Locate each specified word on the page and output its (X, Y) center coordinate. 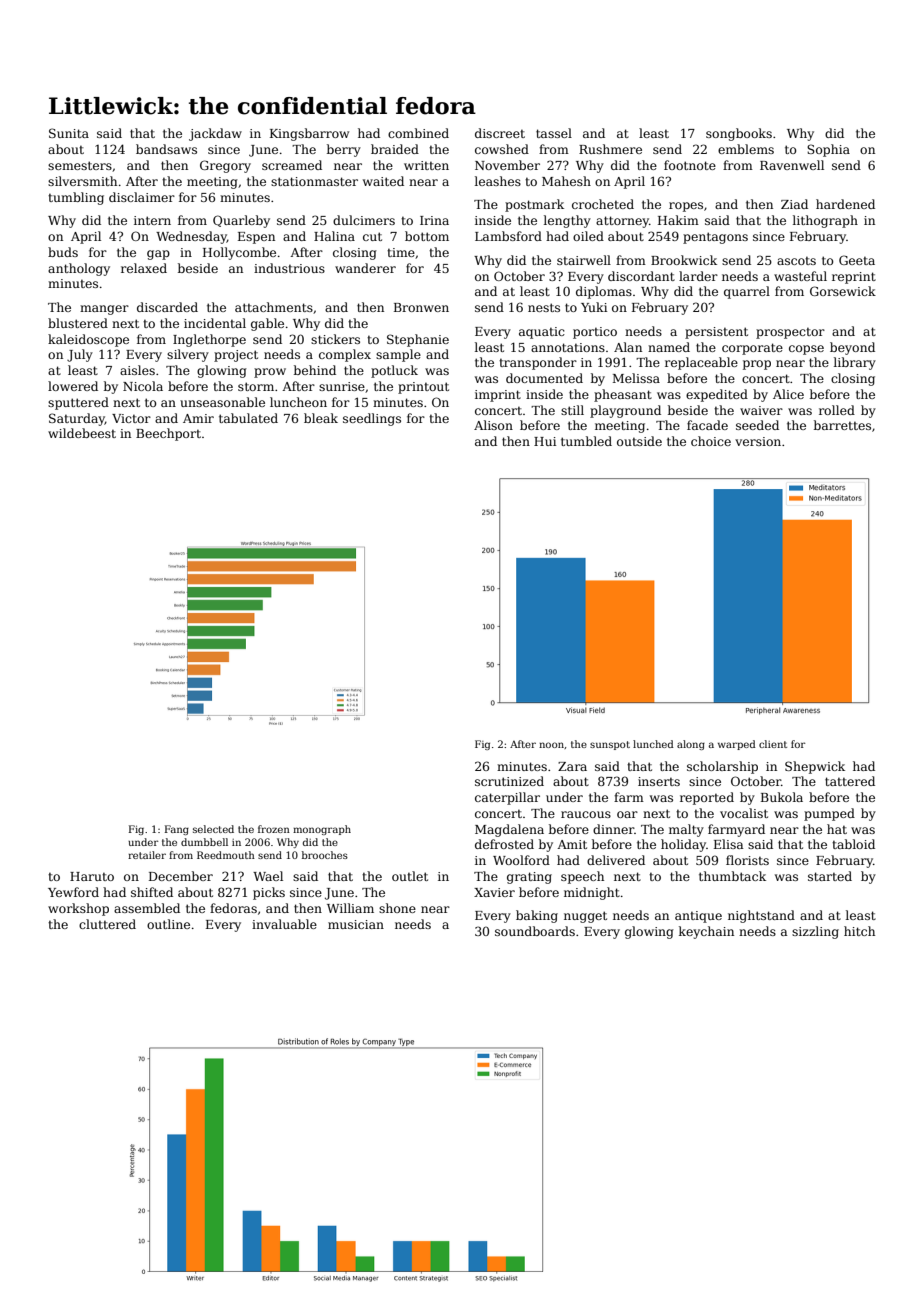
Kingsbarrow (309, 134)
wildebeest (82, 433)
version (758, 441)
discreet (500, 133)
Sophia (828, 150)
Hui (545, 441)
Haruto (92, 876)
